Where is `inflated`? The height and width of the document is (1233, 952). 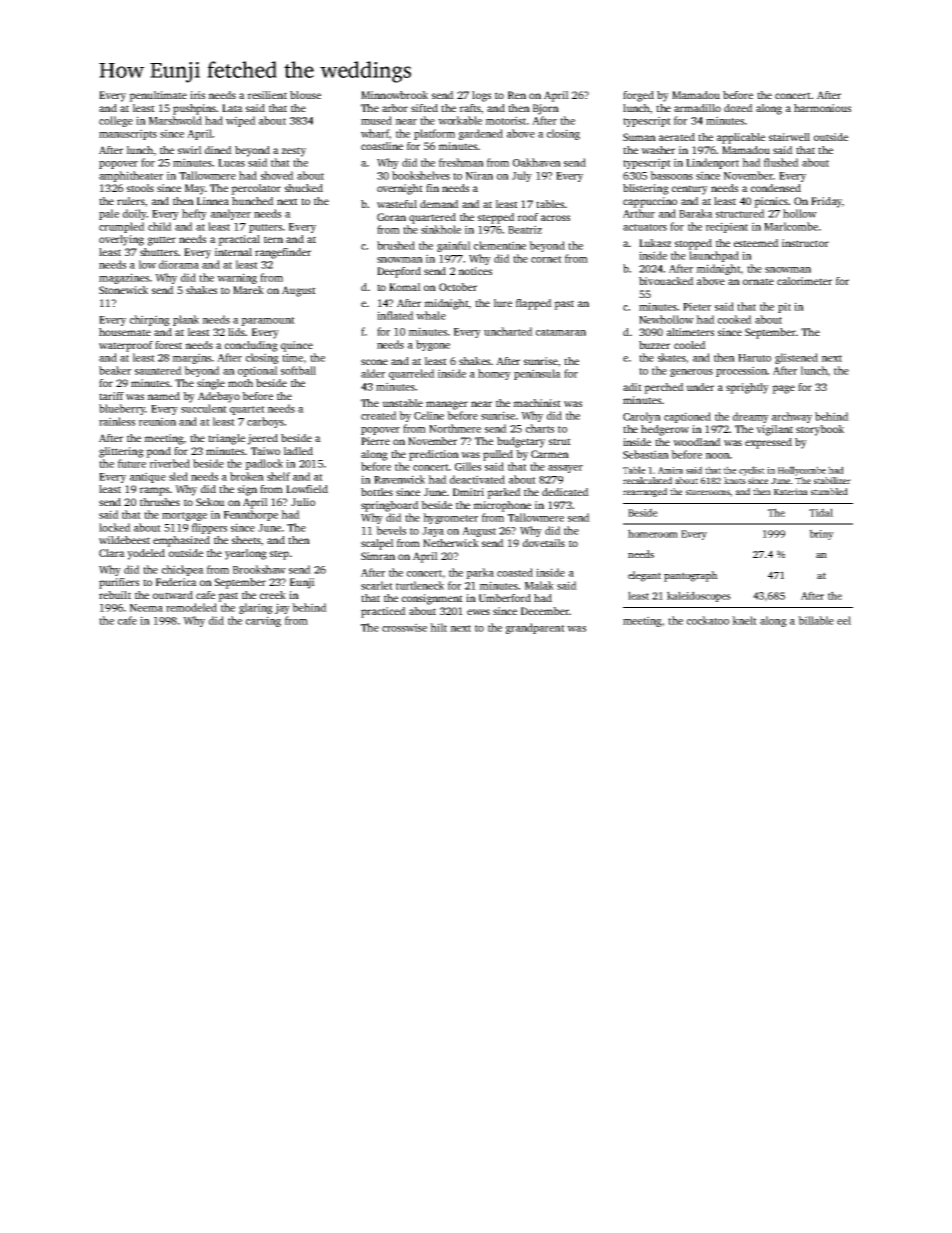 inflated is located at coordinates (395, 315).
